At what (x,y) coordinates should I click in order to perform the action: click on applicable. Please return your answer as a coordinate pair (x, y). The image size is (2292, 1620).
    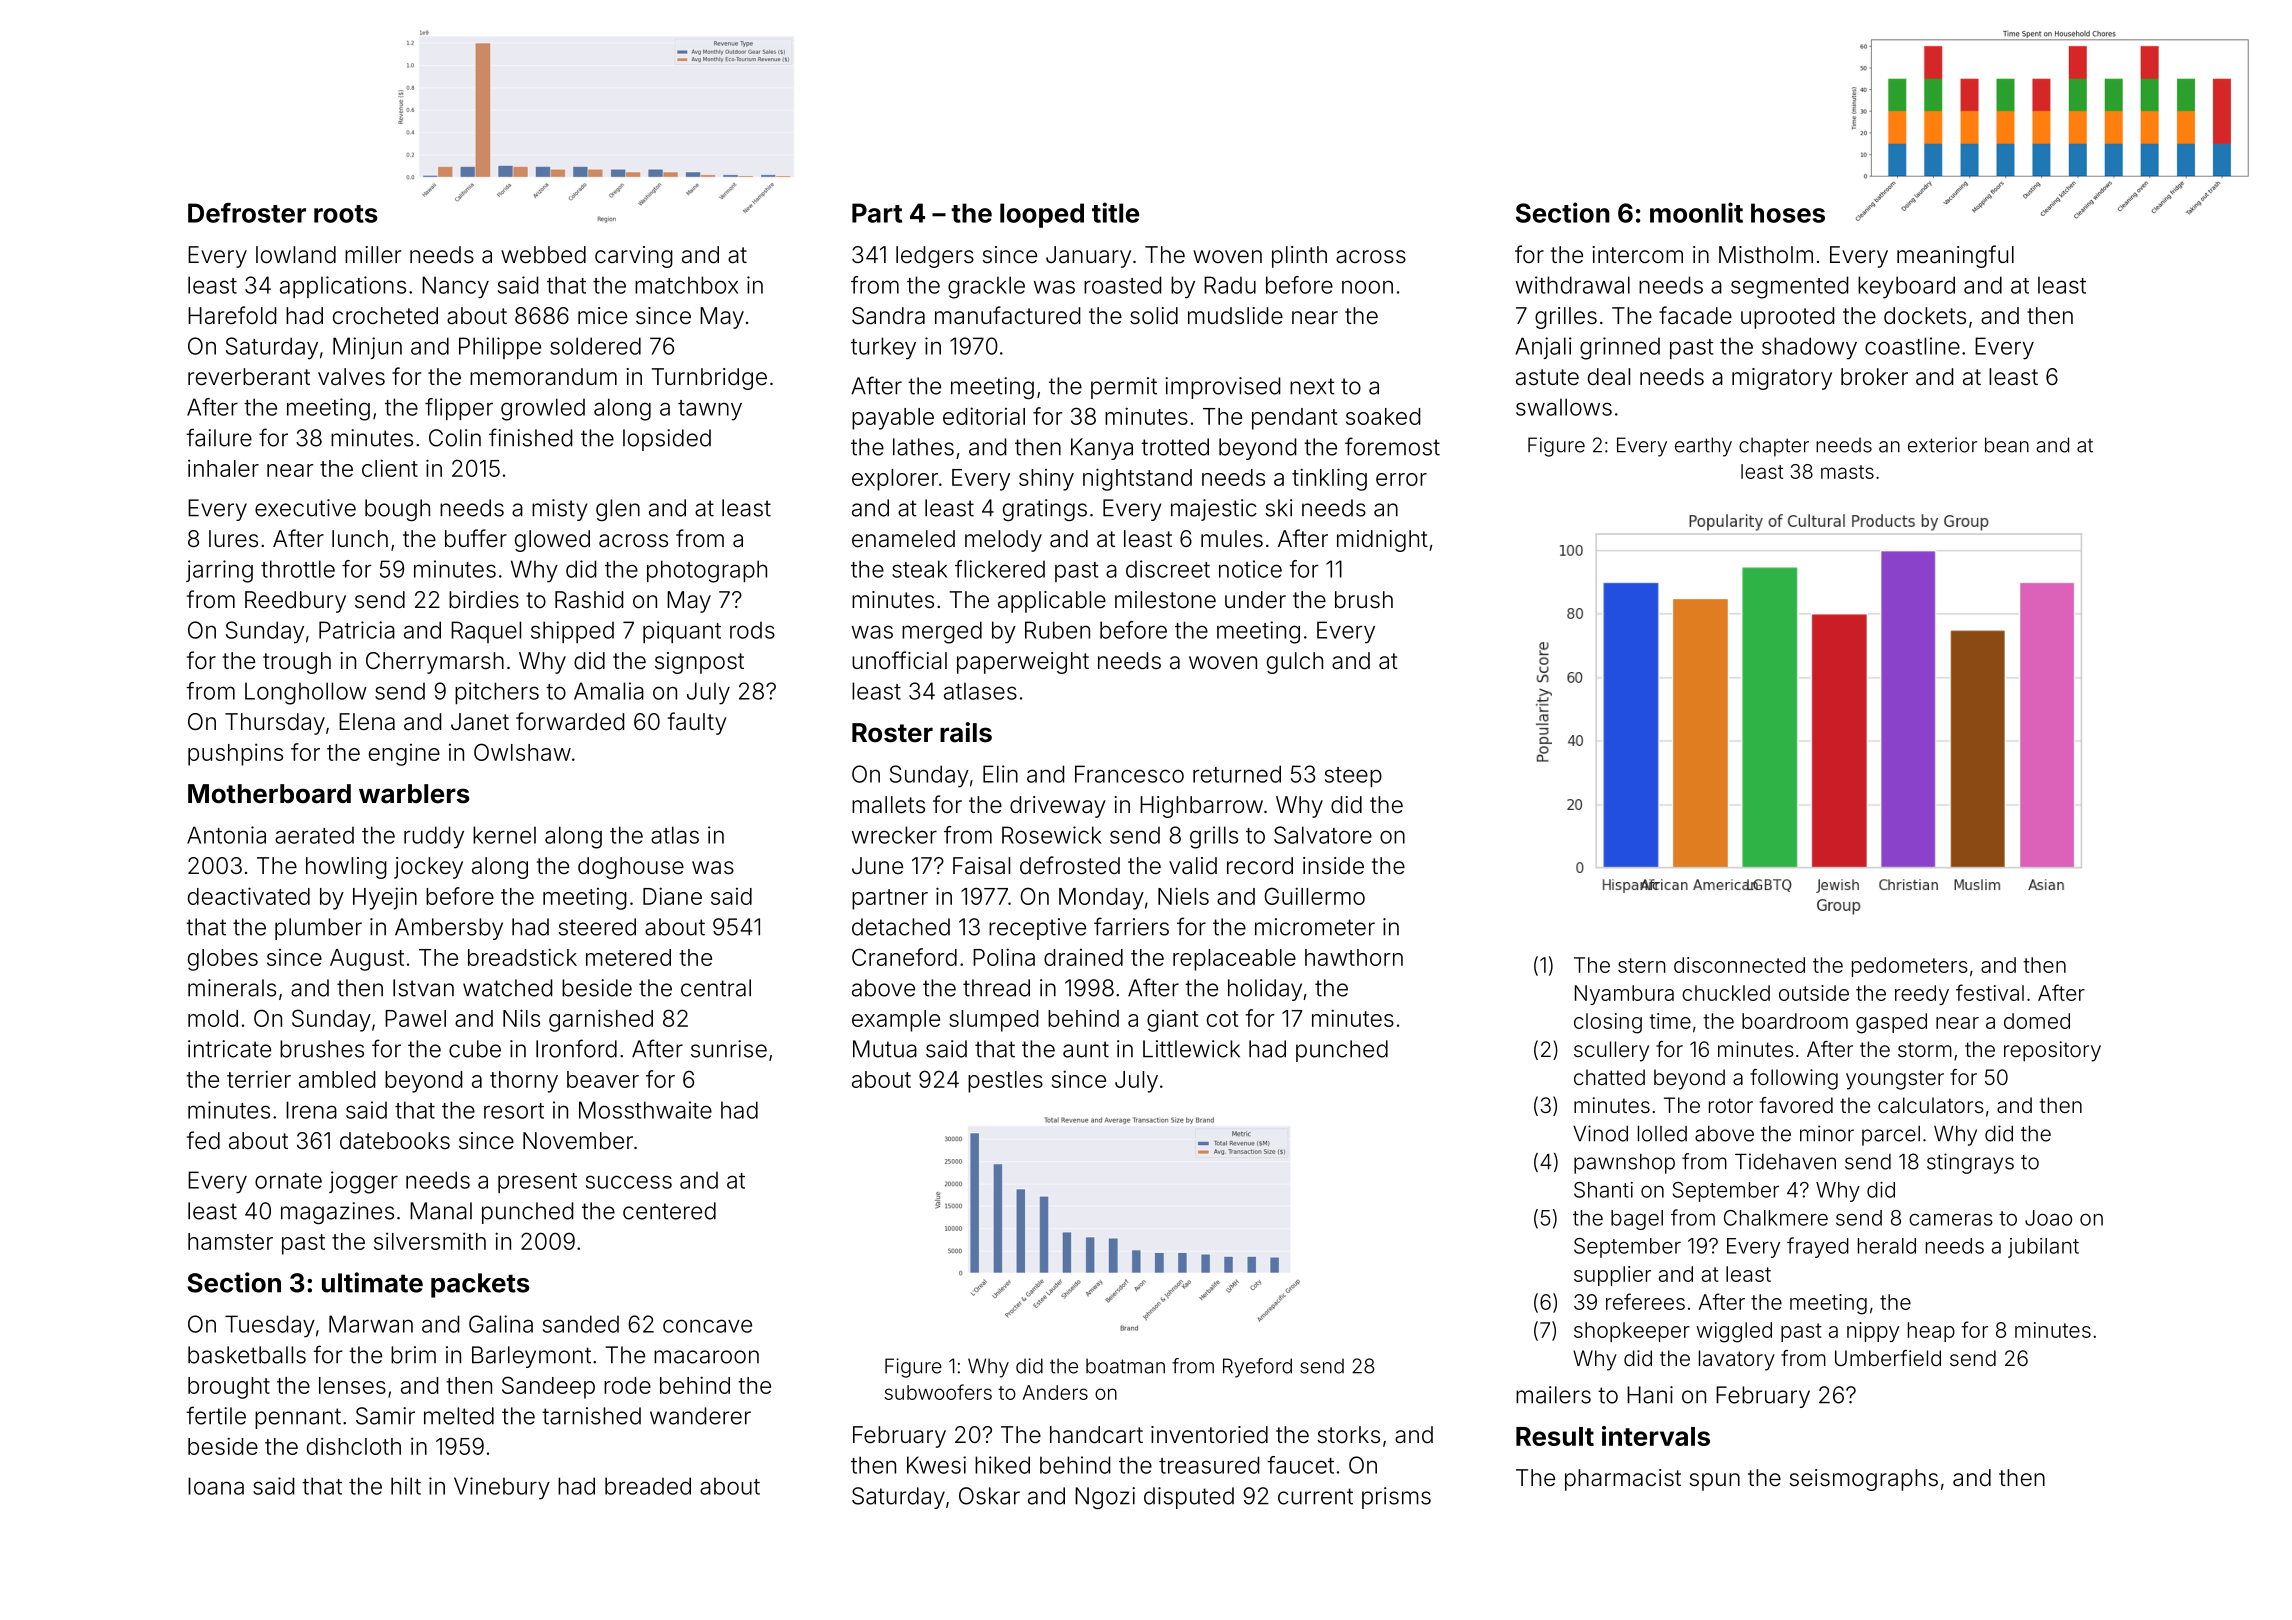
    Looking at the image, I should click on (1052, 602).
